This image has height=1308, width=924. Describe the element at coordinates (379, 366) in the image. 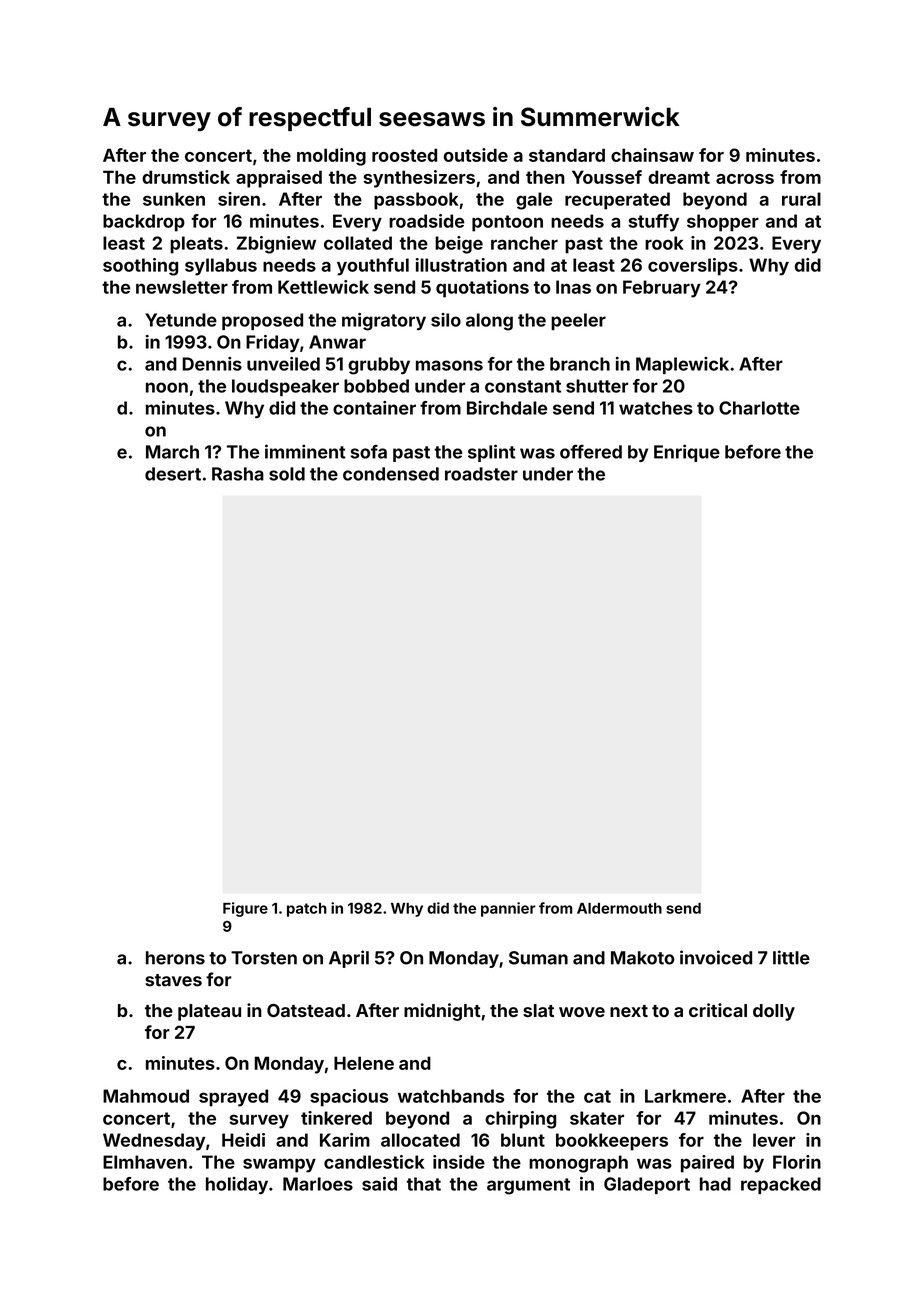

I see `grubby` at that location.
